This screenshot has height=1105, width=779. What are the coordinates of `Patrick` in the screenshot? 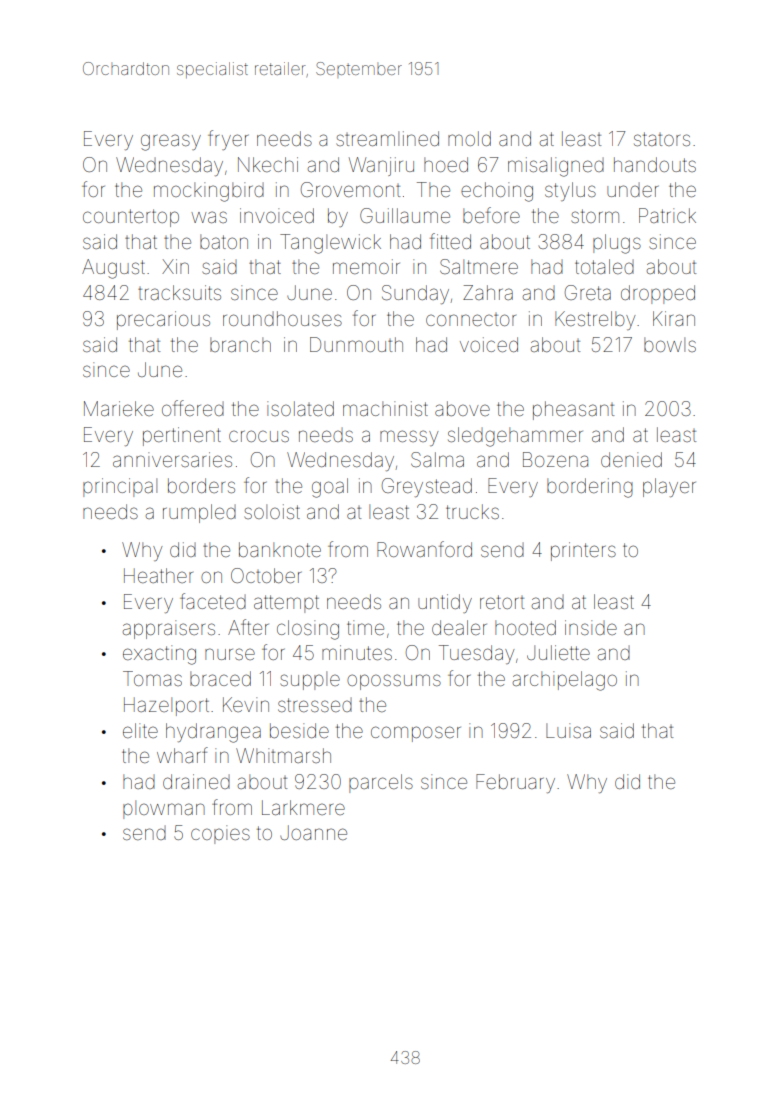 It's located at (667, 215).
